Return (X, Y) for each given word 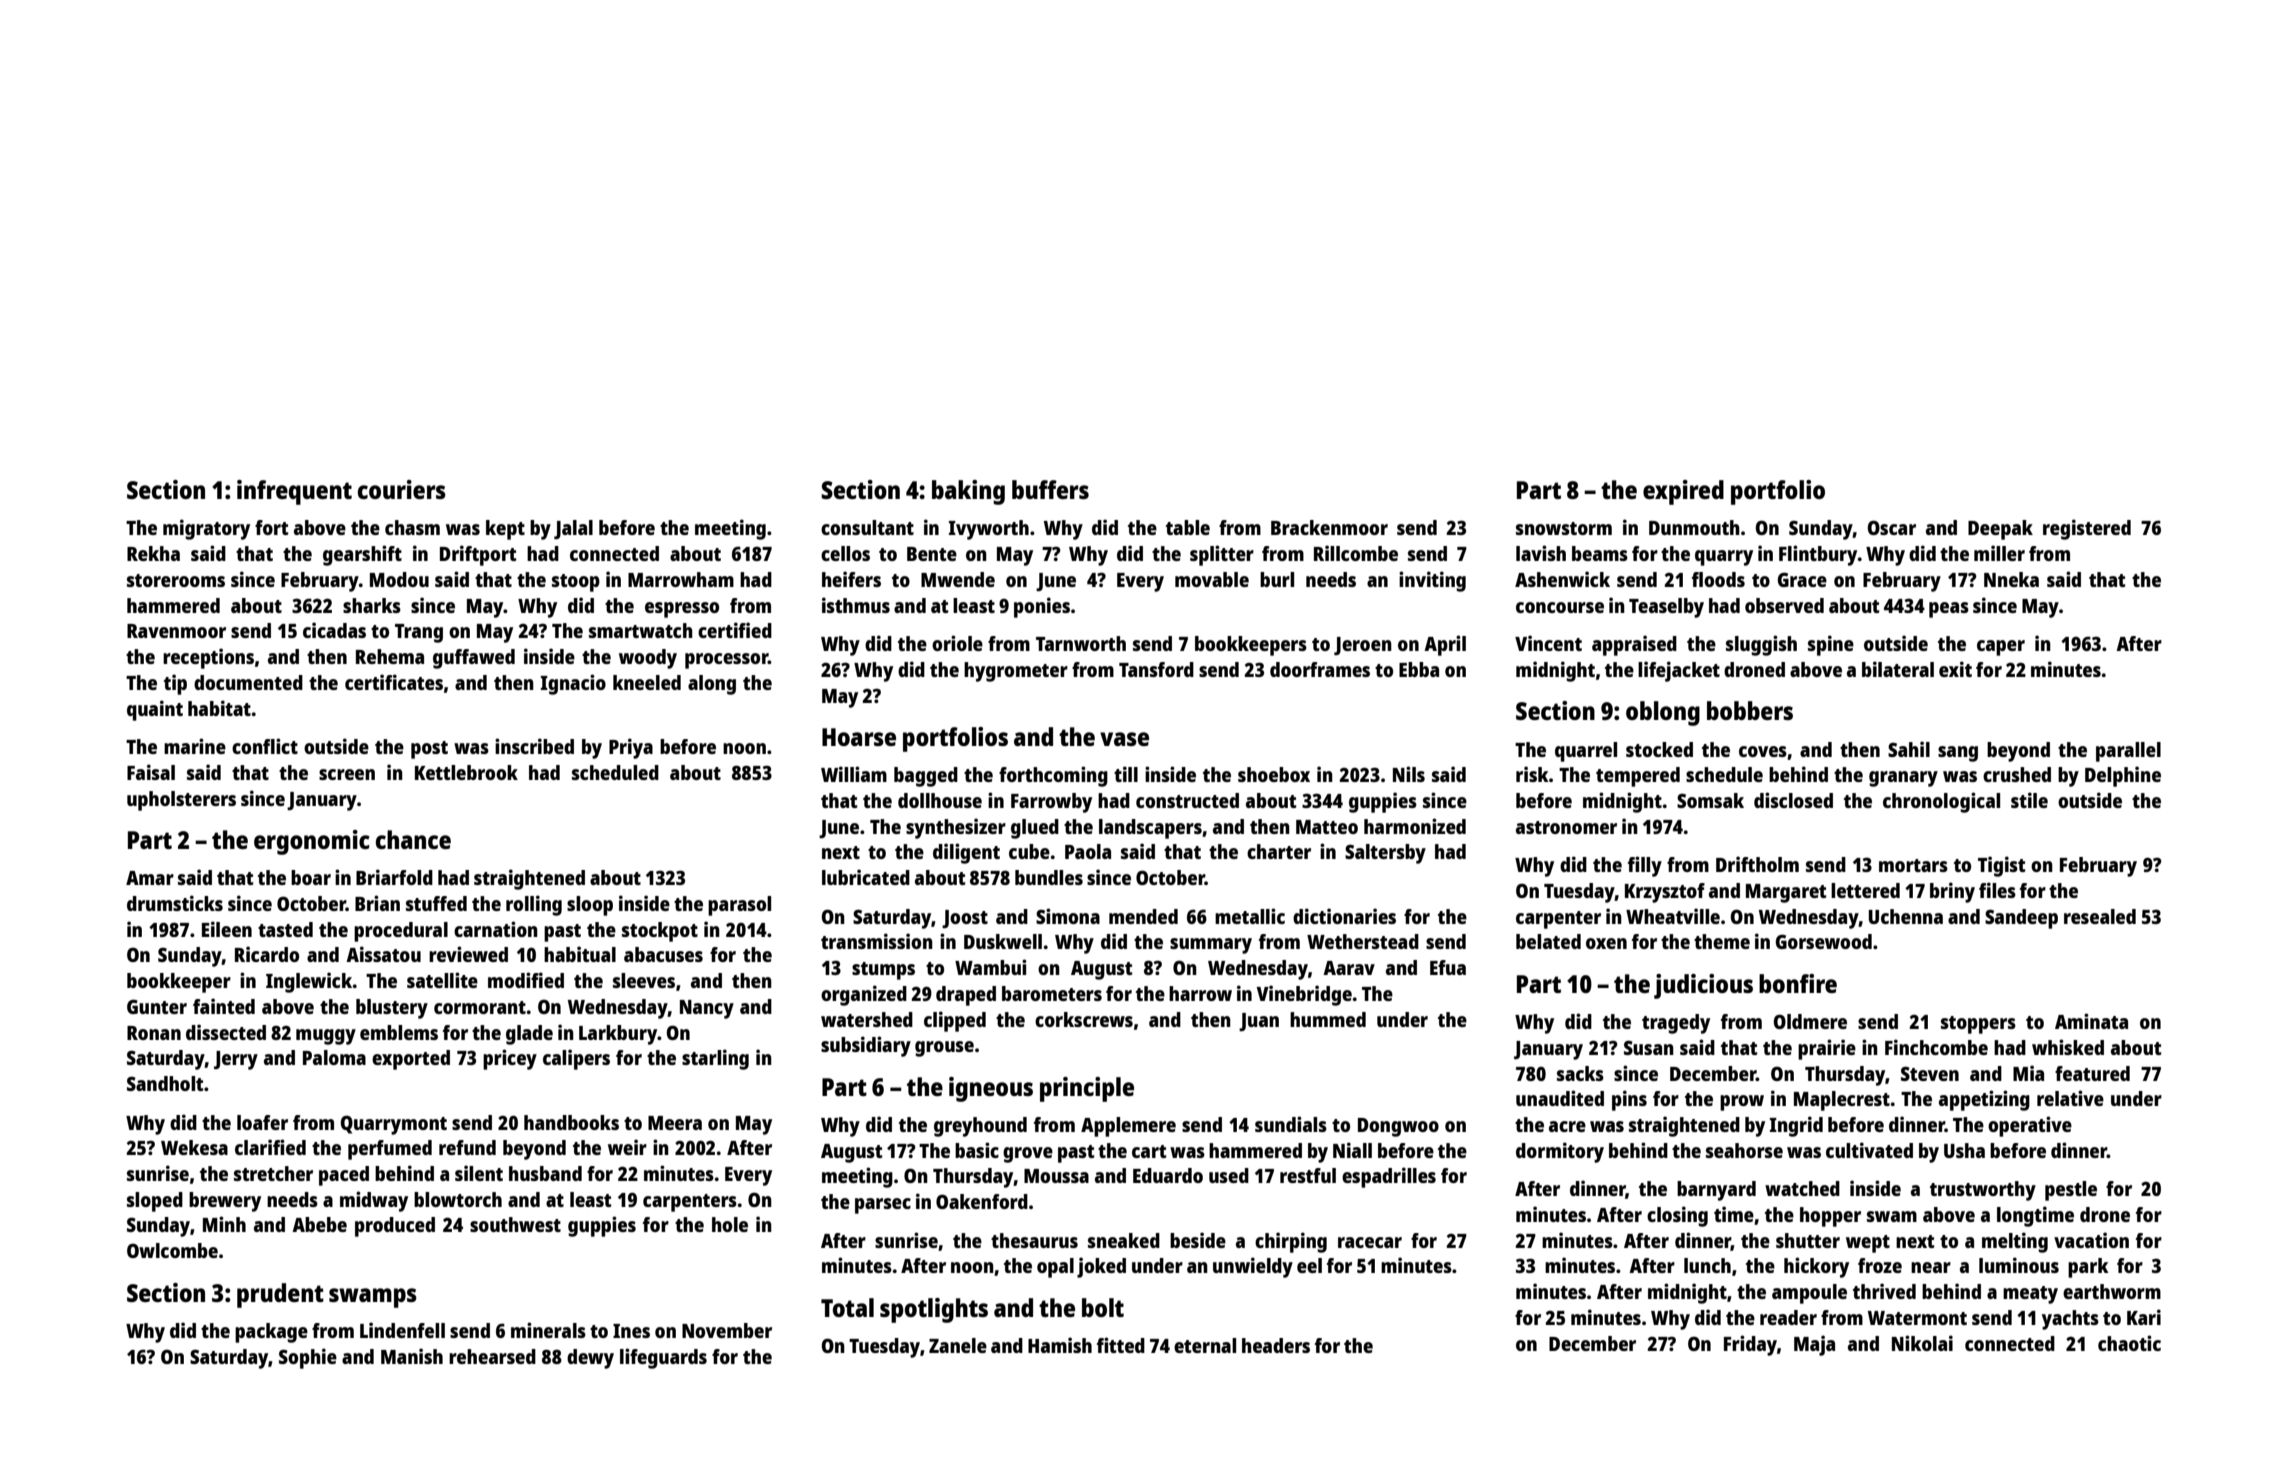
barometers (1052, 993)
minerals (548, 1330)
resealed (2100, 916)
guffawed (474, 659)
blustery (392, 1009)
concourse (1560, 607)
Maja (1814, 1345)
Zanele (958, 1345)
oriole (957, 643)
